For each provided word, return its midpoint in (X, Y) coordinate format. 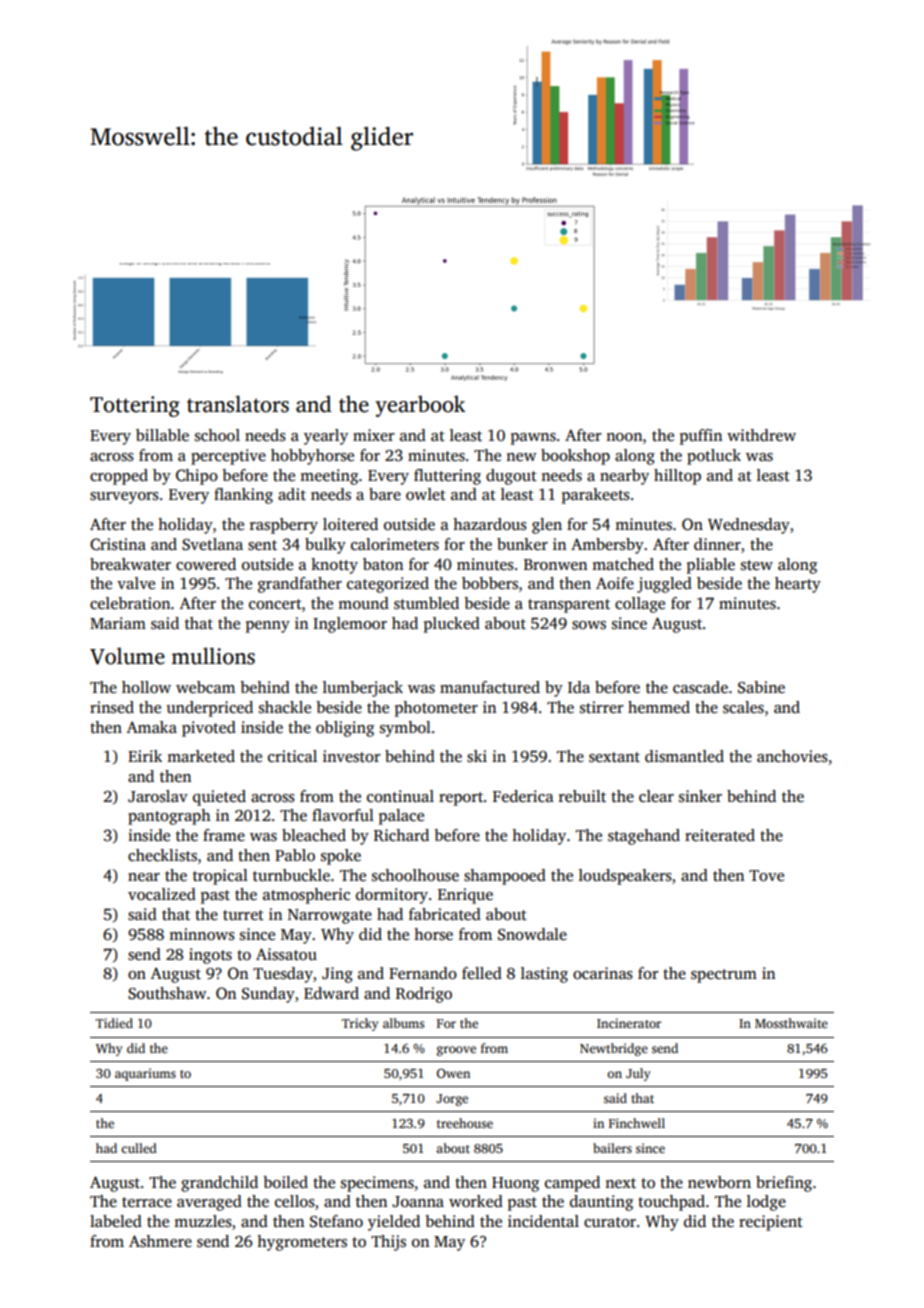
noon (624, 437)
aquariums (145, 1074)
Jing (337, 975)
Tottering (135, 406)
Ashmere (160, 1241)
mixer (374, 435)
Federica (523, 796)
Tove (766, 875)
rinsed (112, 707)
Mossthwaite (791, 1023)
